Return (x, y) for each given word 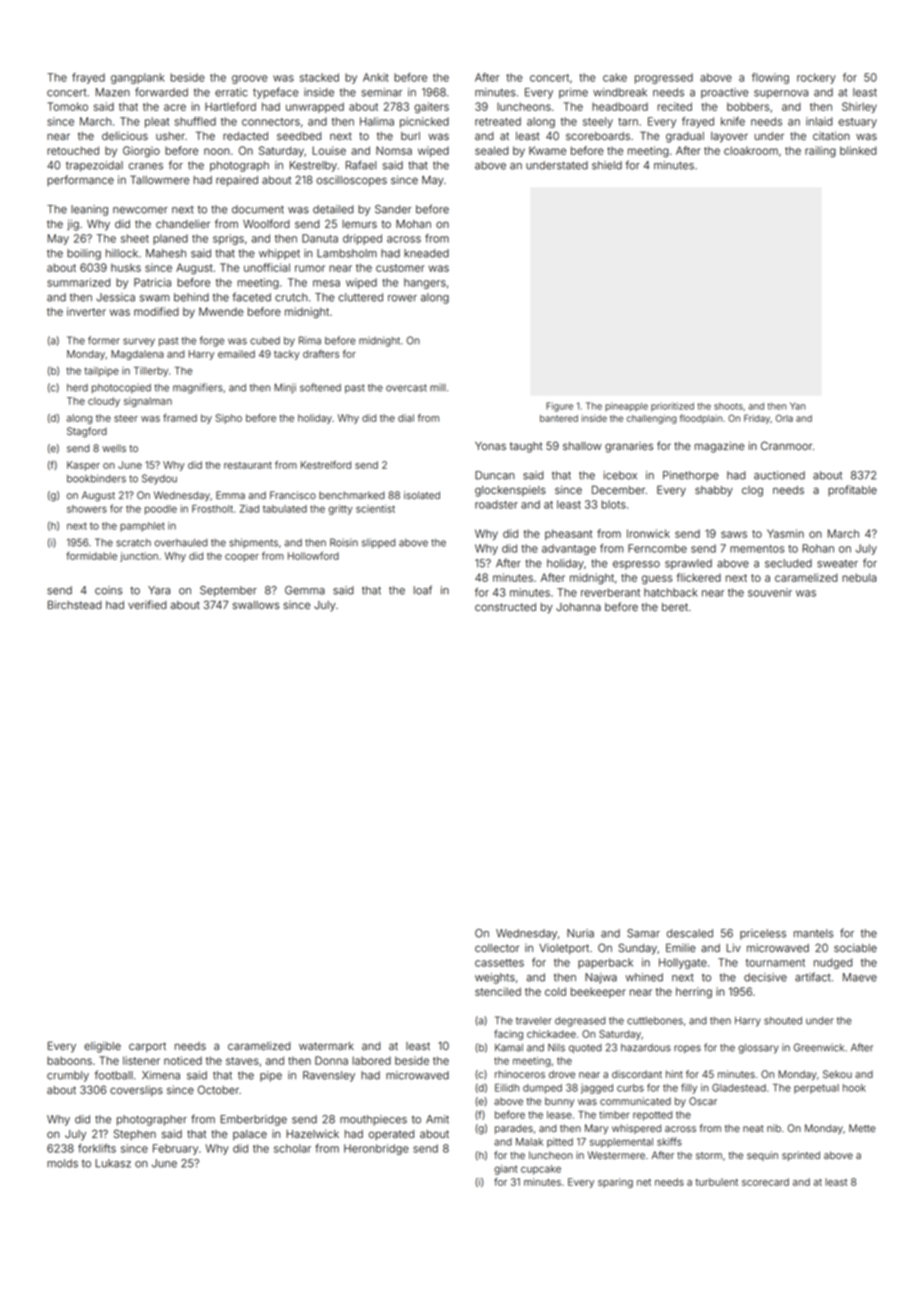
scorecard (765, 1182)
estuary (857, 123)
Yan (797, 406)
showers (87, 509)
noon (217, 151)
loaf (423, 590)
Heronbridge (376, 1149)
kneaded (426, 253)
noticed (183, 1060)
